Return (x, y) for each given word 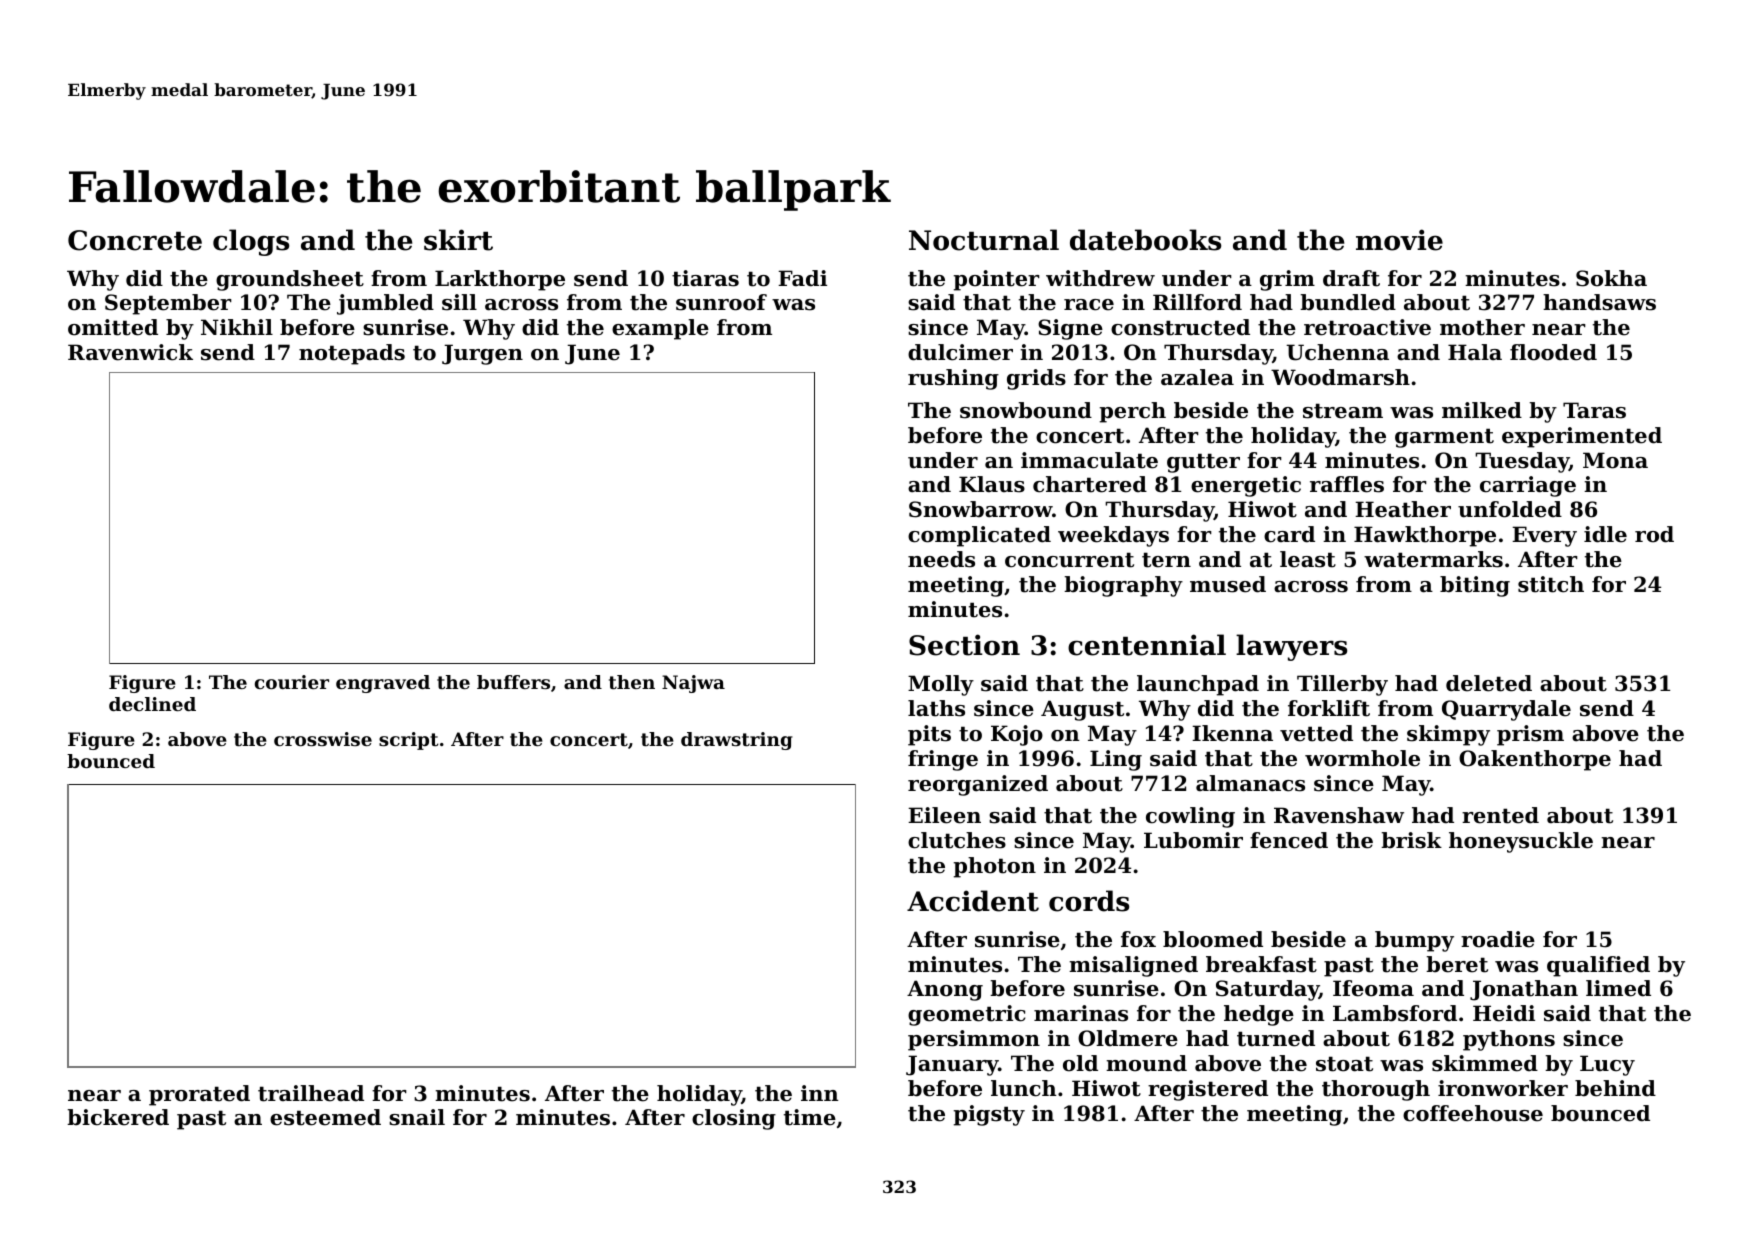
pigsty (989, 1115)
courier (292, 682)
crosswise (323, 739)
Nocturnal (984, 240)
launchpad (1198, 685)
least (1308, 559)
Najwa (693, 684)
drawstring (737, 741)
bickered (118, 1117)
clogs (251, 242)
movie (1399, 240)
